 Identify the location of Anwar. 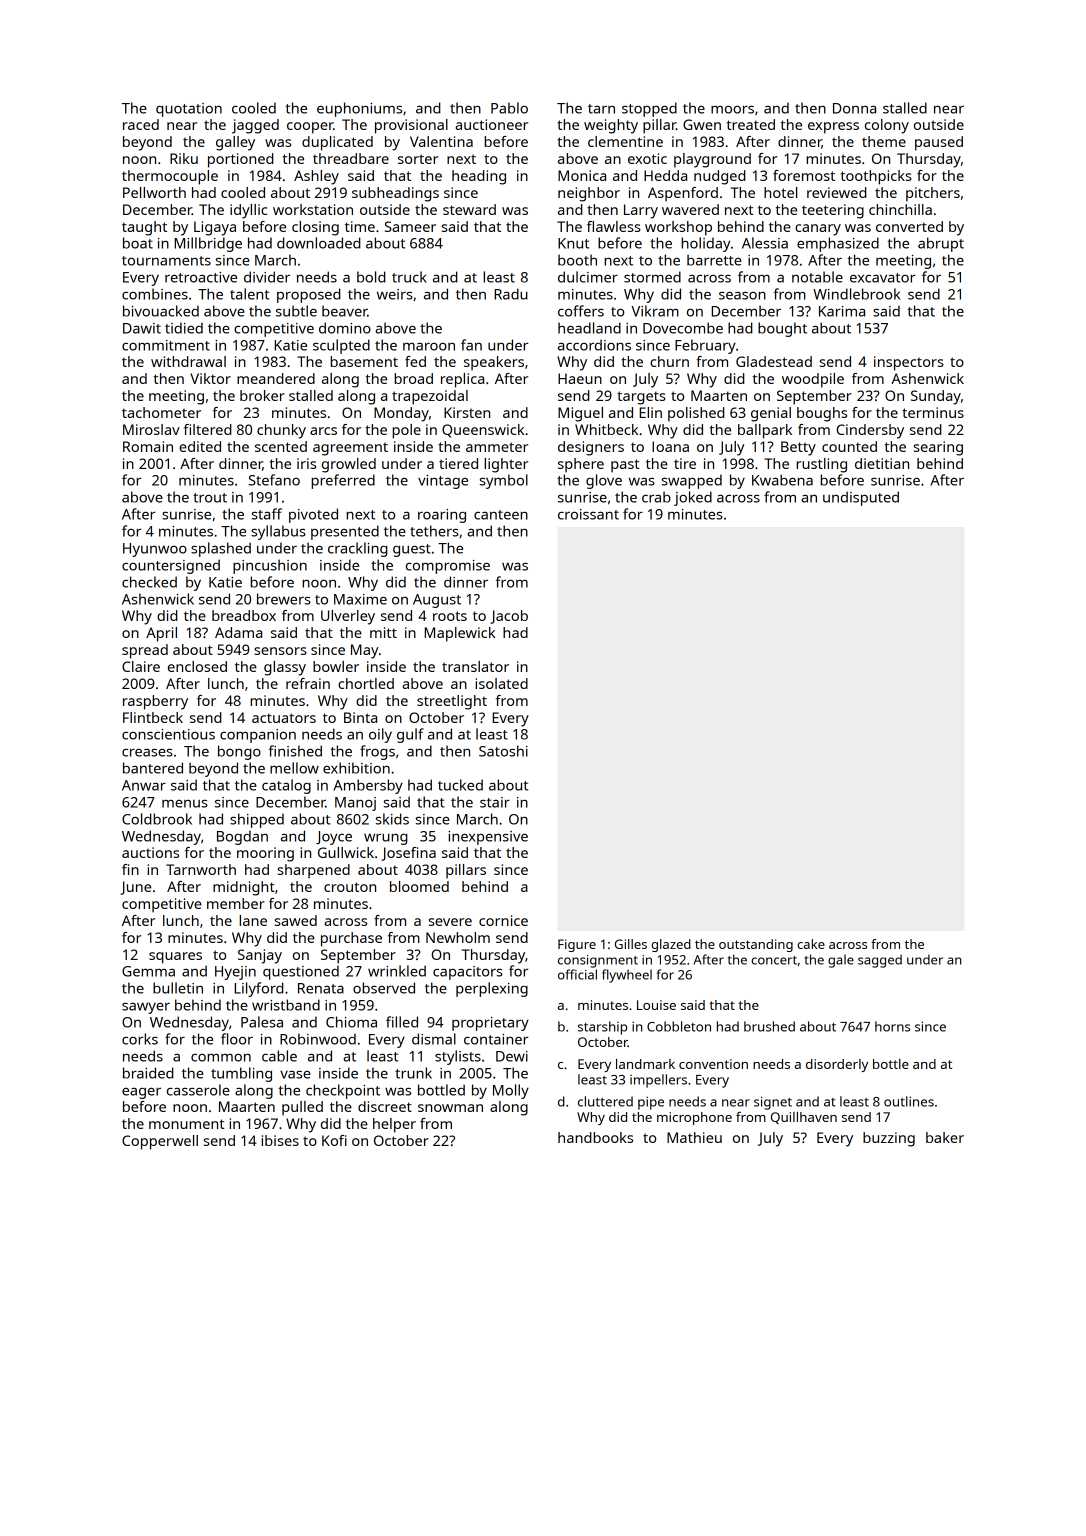
(144, 785).
